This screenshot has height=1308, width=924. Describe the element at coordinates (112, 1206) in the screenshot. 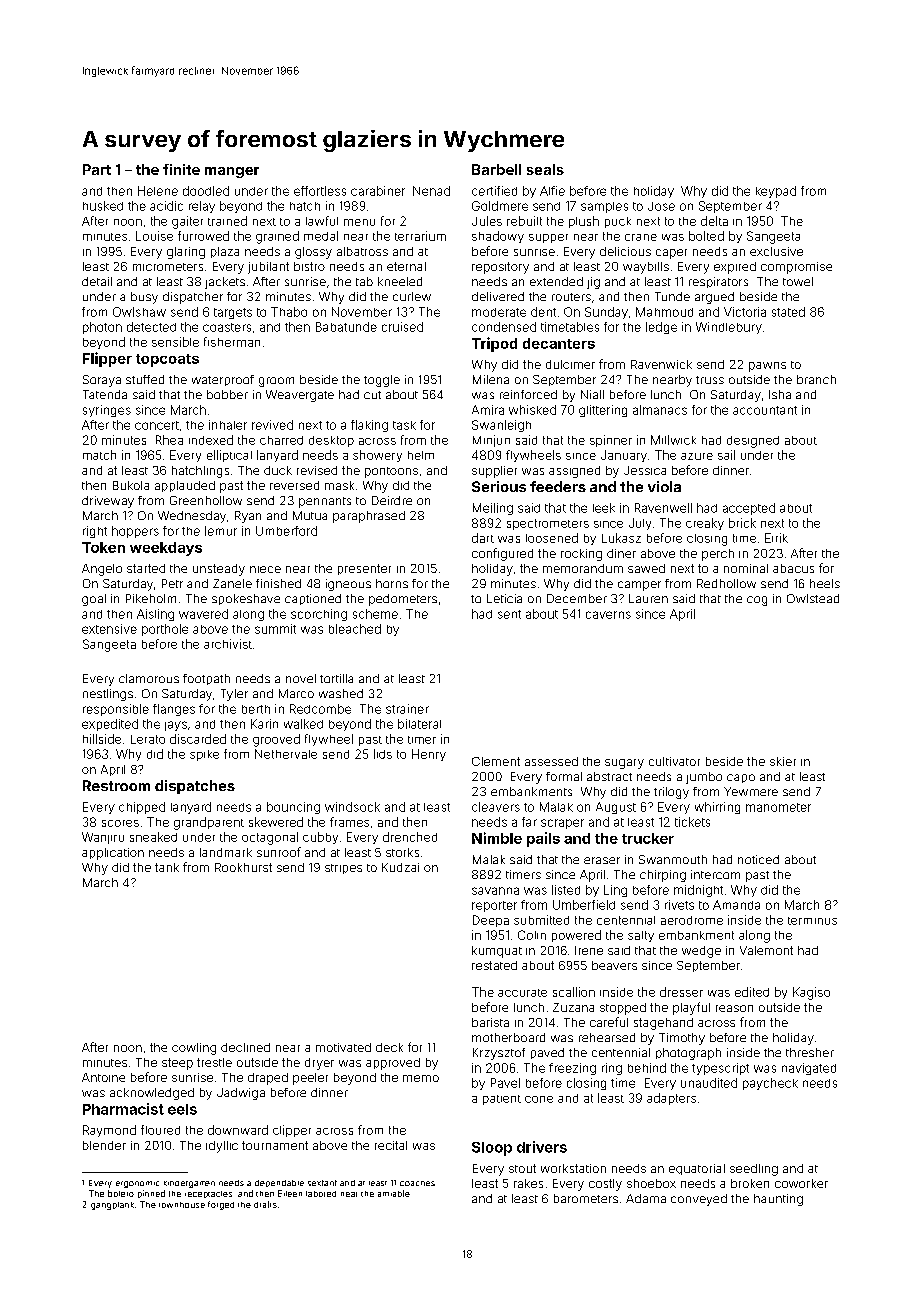

I see `gangplank` at that location.
